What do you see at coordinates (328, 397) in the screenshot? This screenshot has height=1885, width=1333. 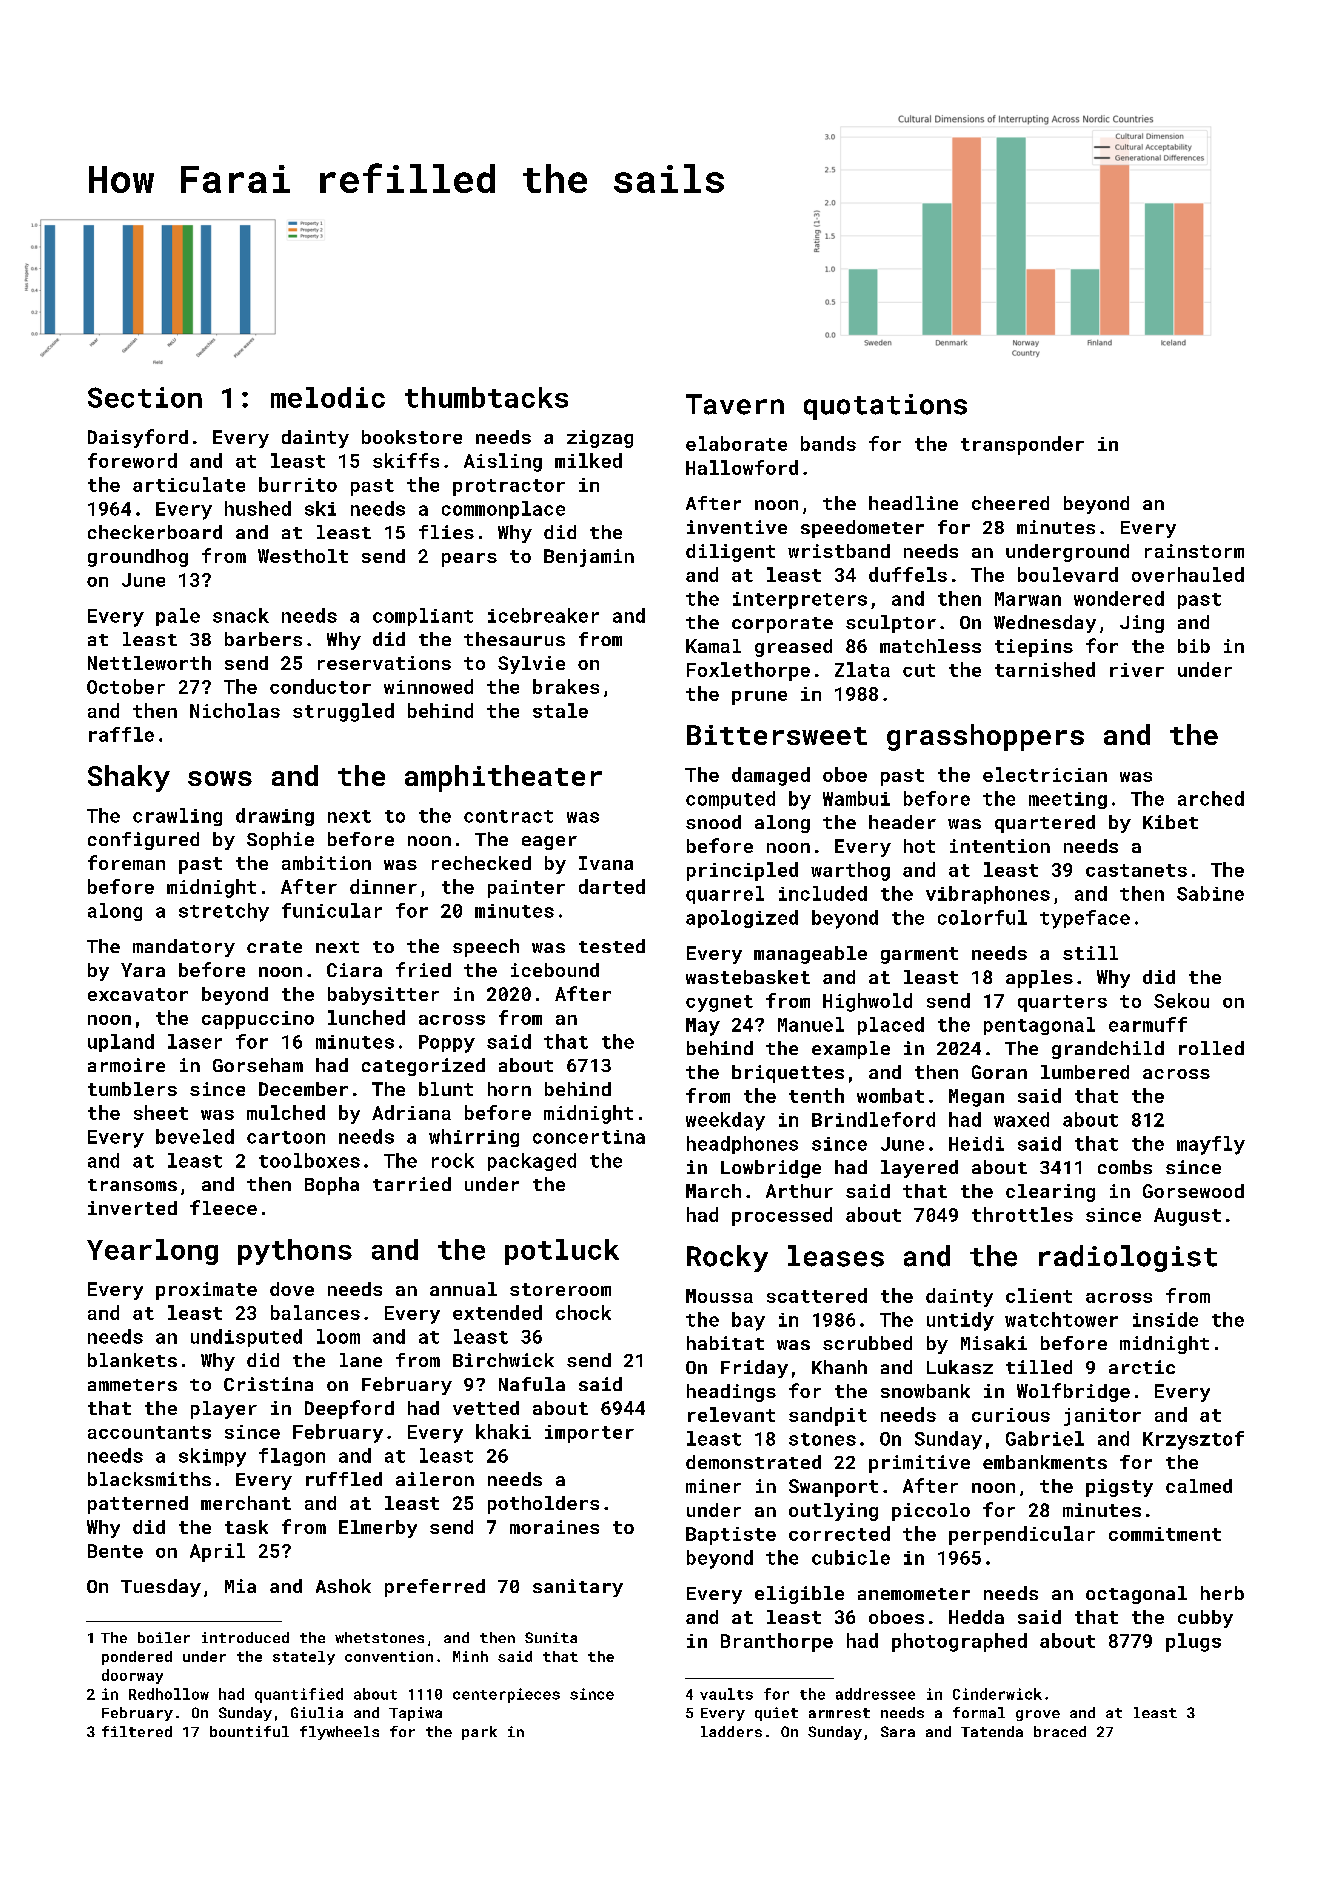 I see `melodic` at bounding box center [328, 397].
